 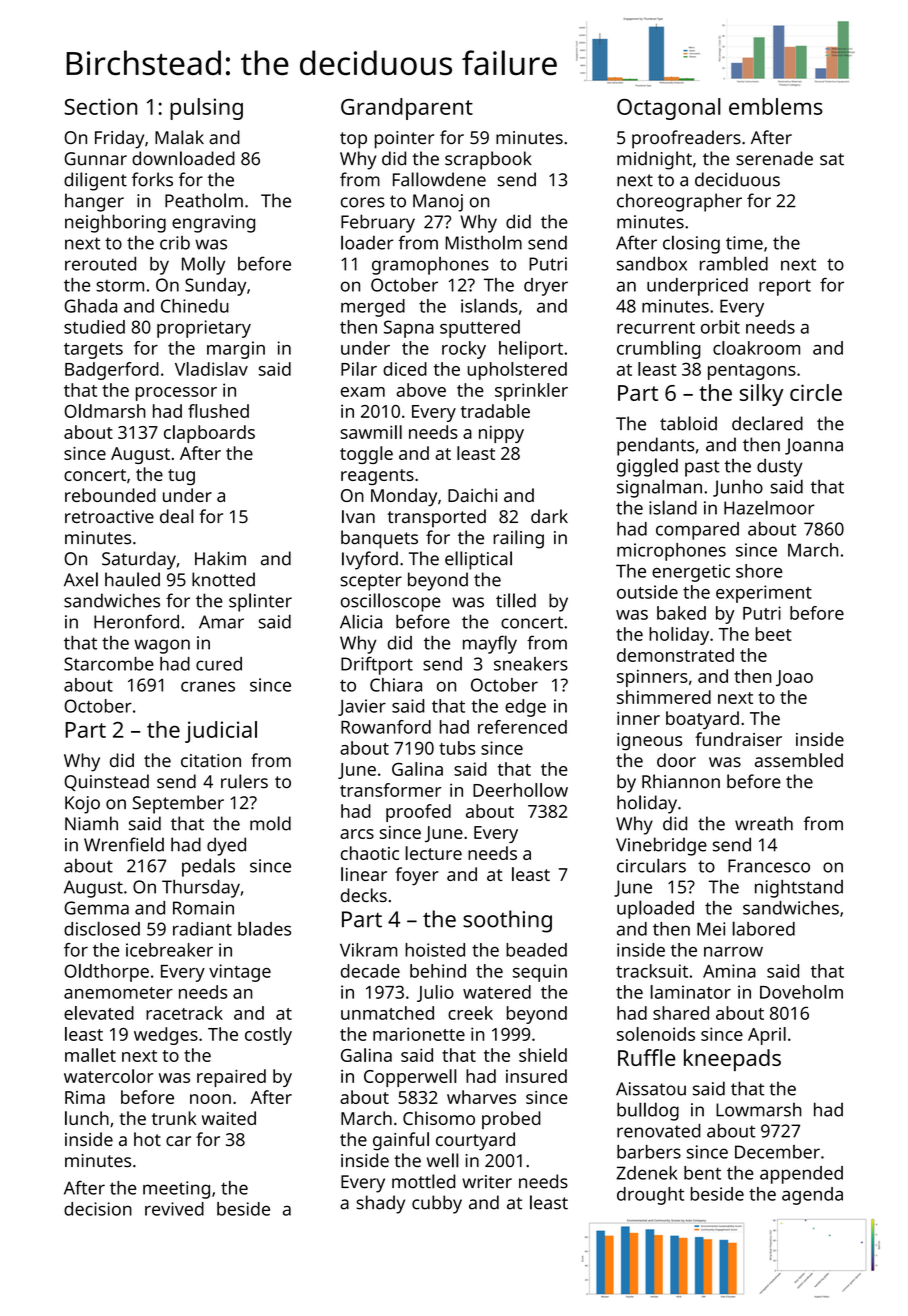 I want to click on repaired, so click(x=231, y=1078).
